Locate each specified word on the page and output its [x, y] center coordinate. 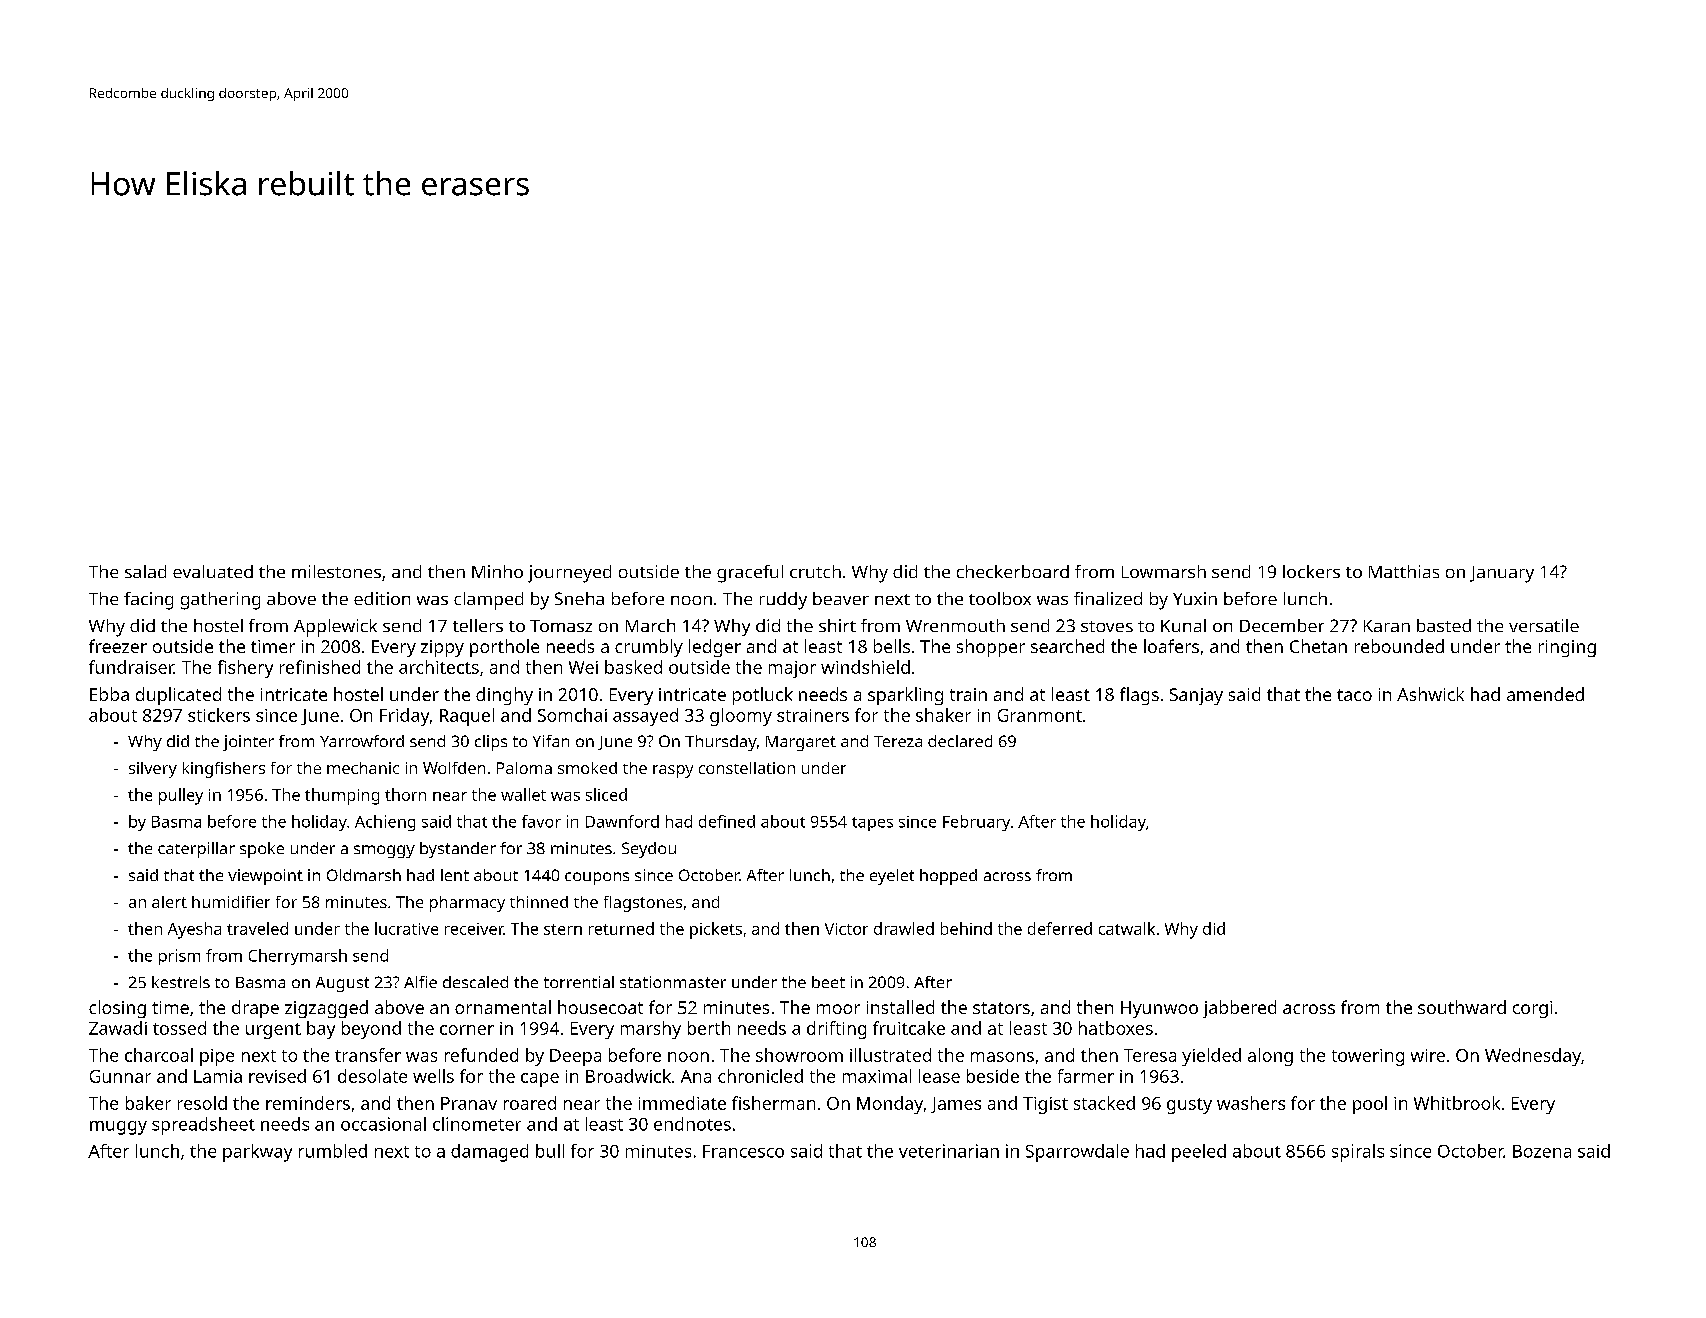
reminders [308, 1103]
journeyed [569, 574]
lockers [1311, 571]
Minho [497, 571]
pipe [217, 1057]
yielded [1211, 1057]
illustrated [890, 1055]
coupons [597, 878]
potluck [763, 696]
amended [1545, 694]
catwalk [1127, 928]
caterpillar [196, 850]
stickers [219, 715]
